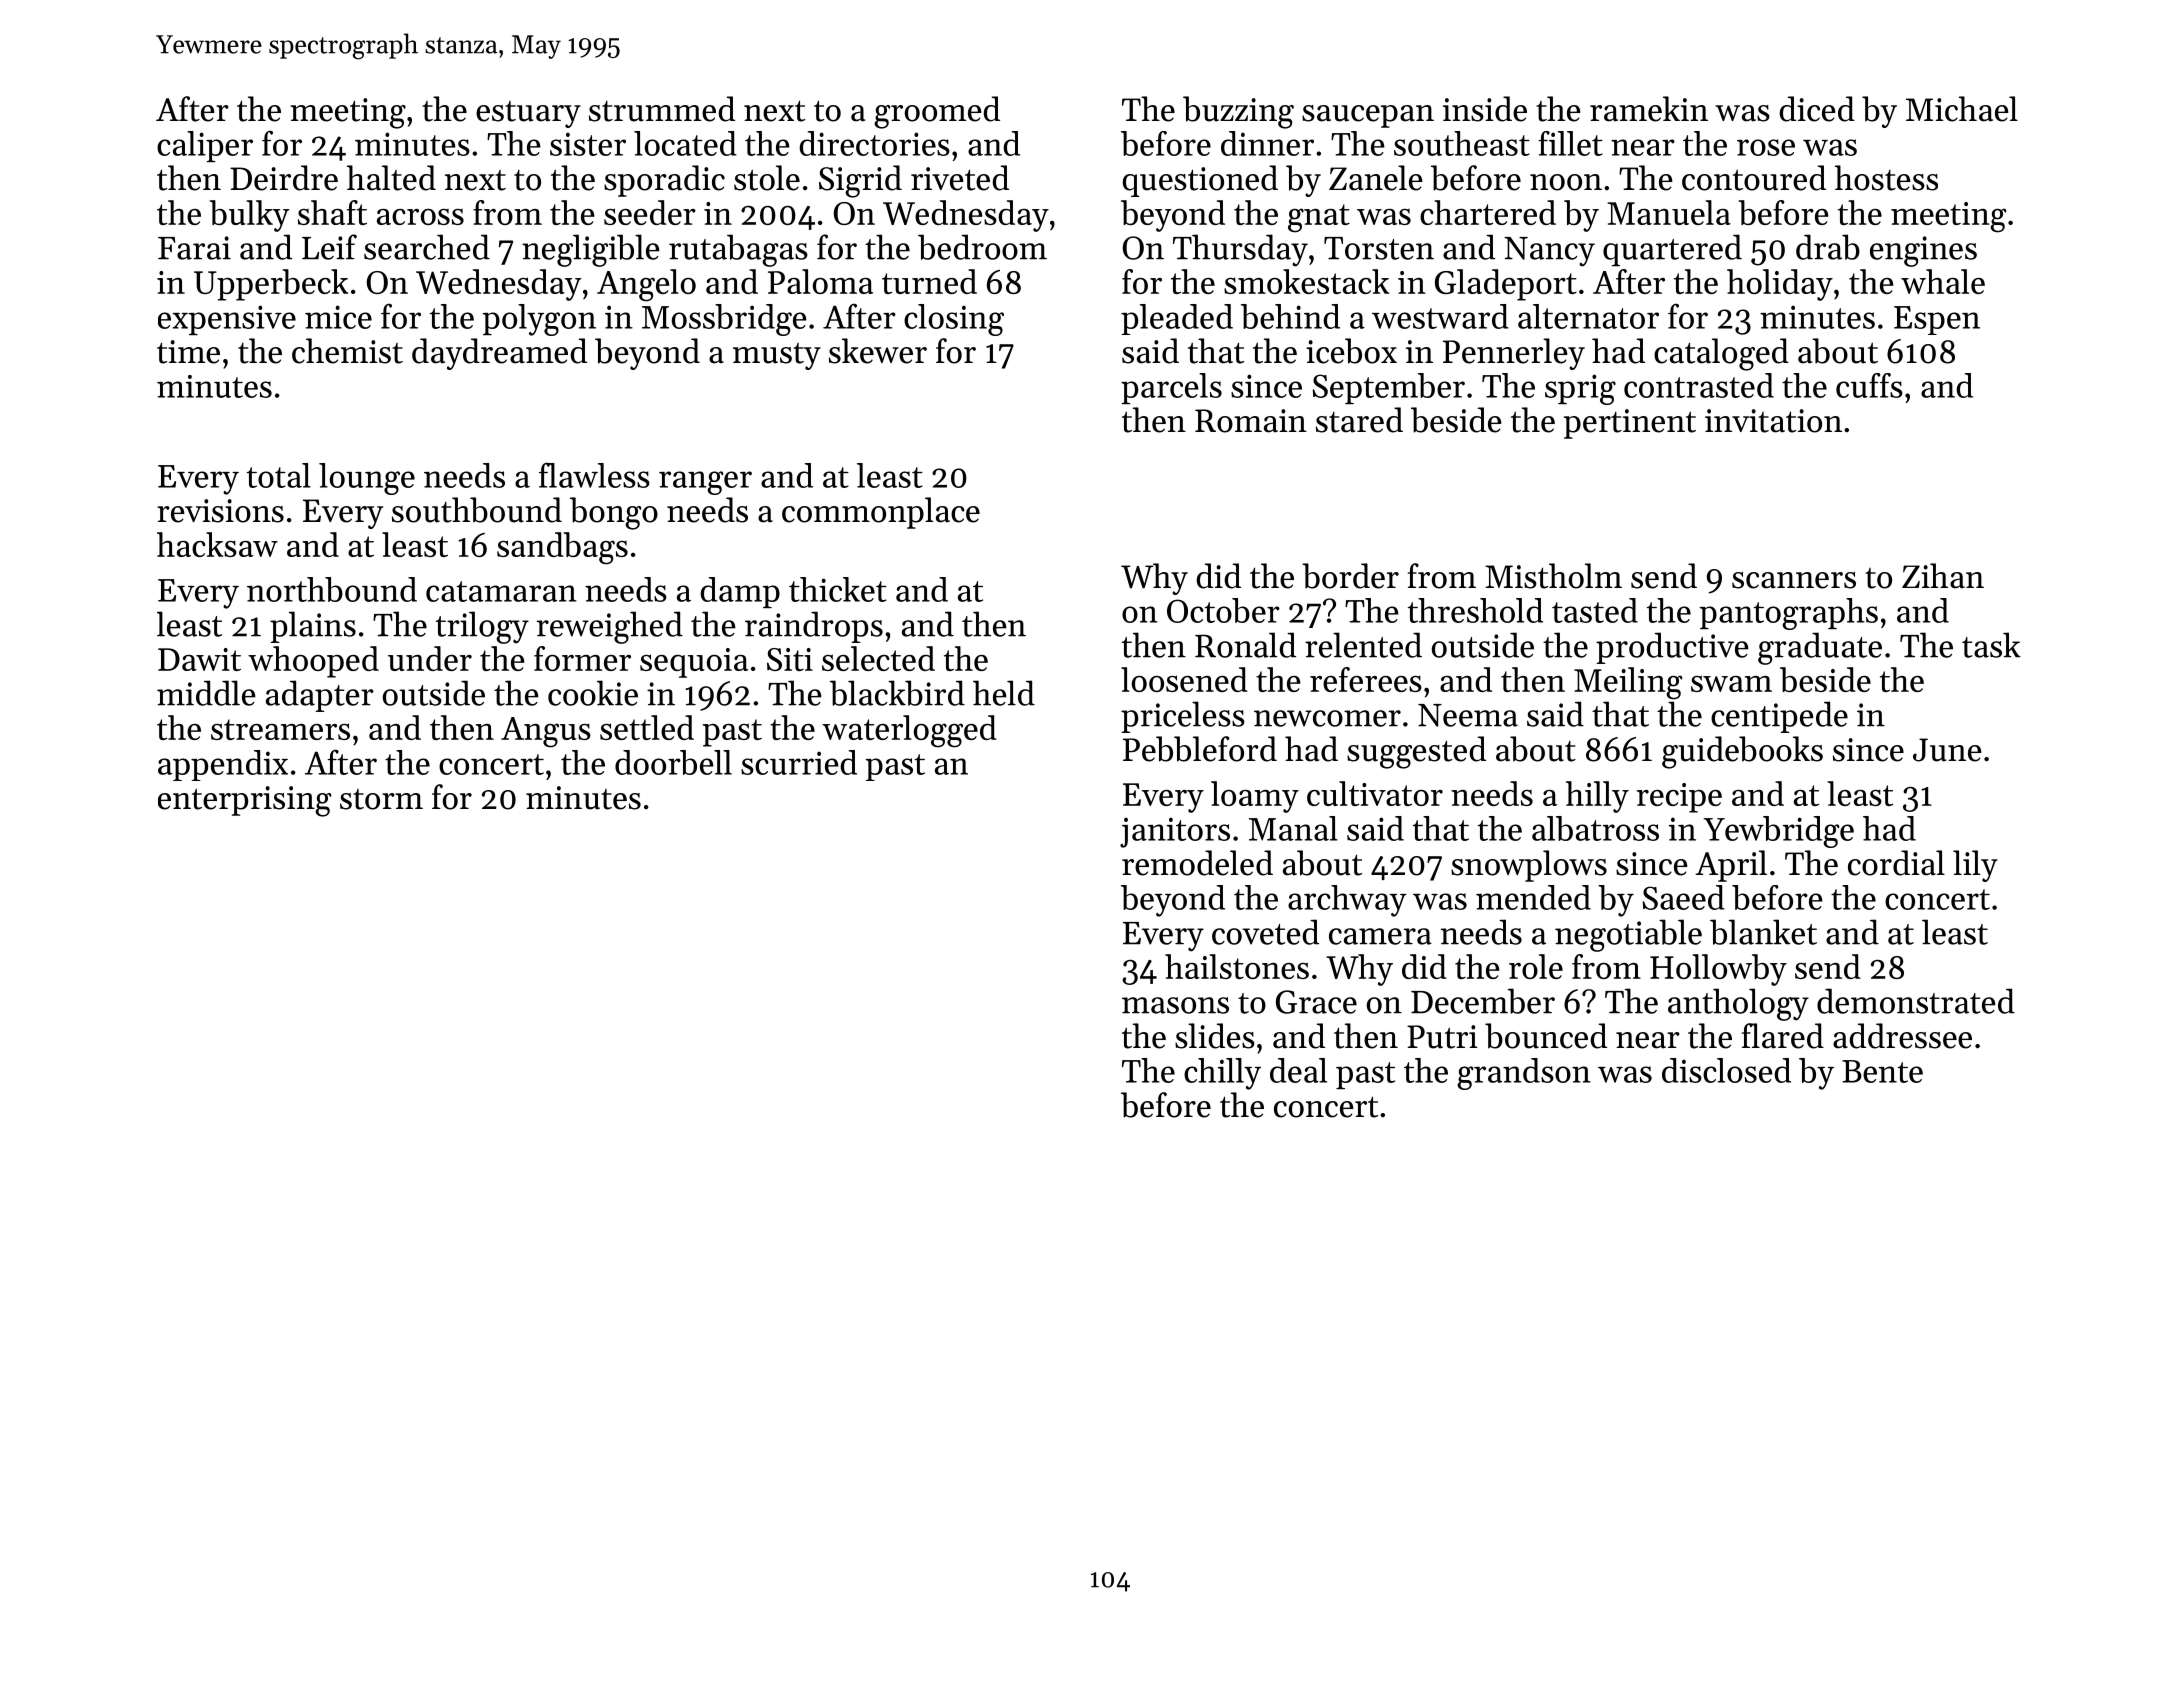 The image size is (2178, 1683). I want to click on diced, so click(1817, 109).
